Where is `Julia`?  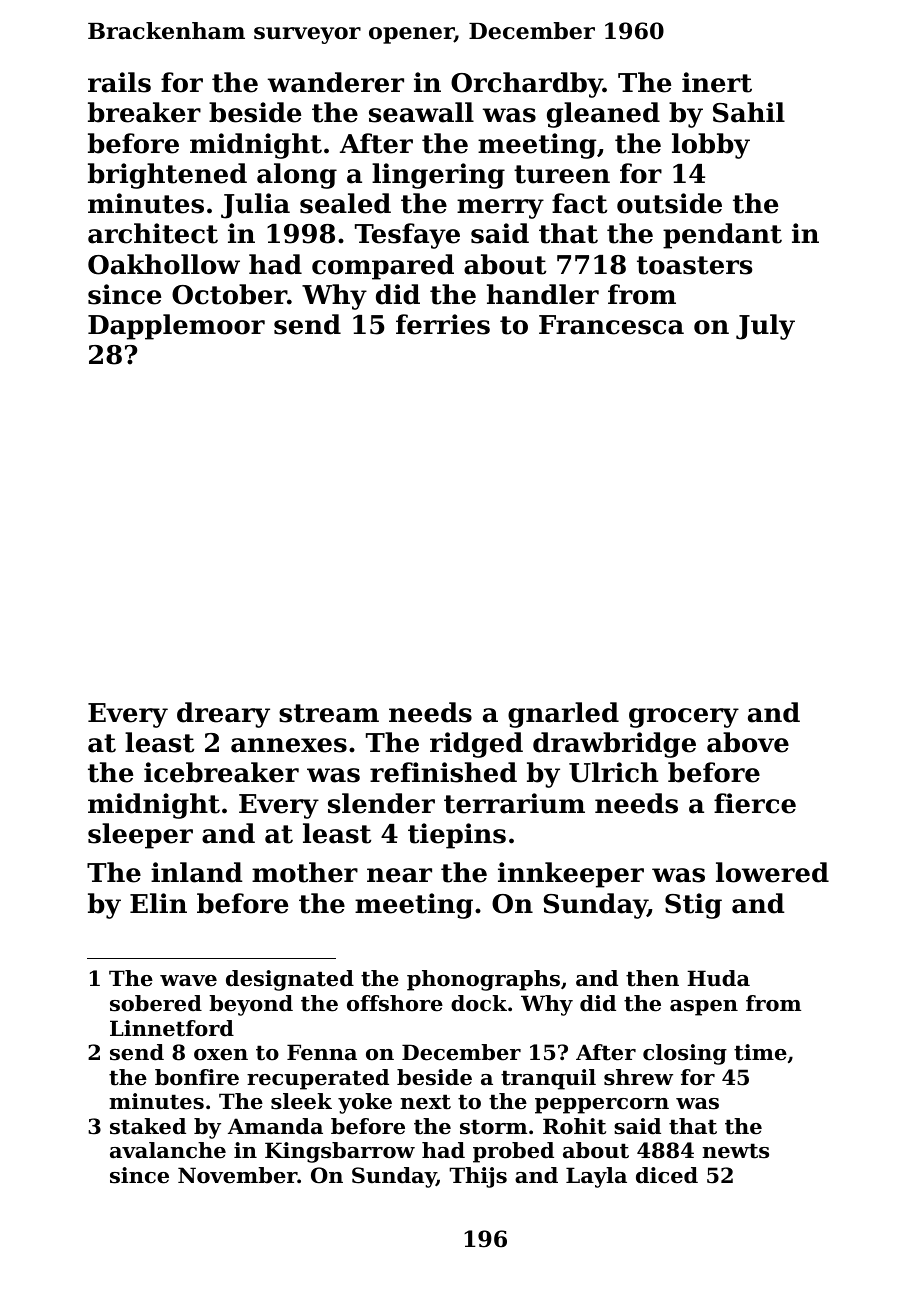
Julia is located at coordinates (255, 206).
